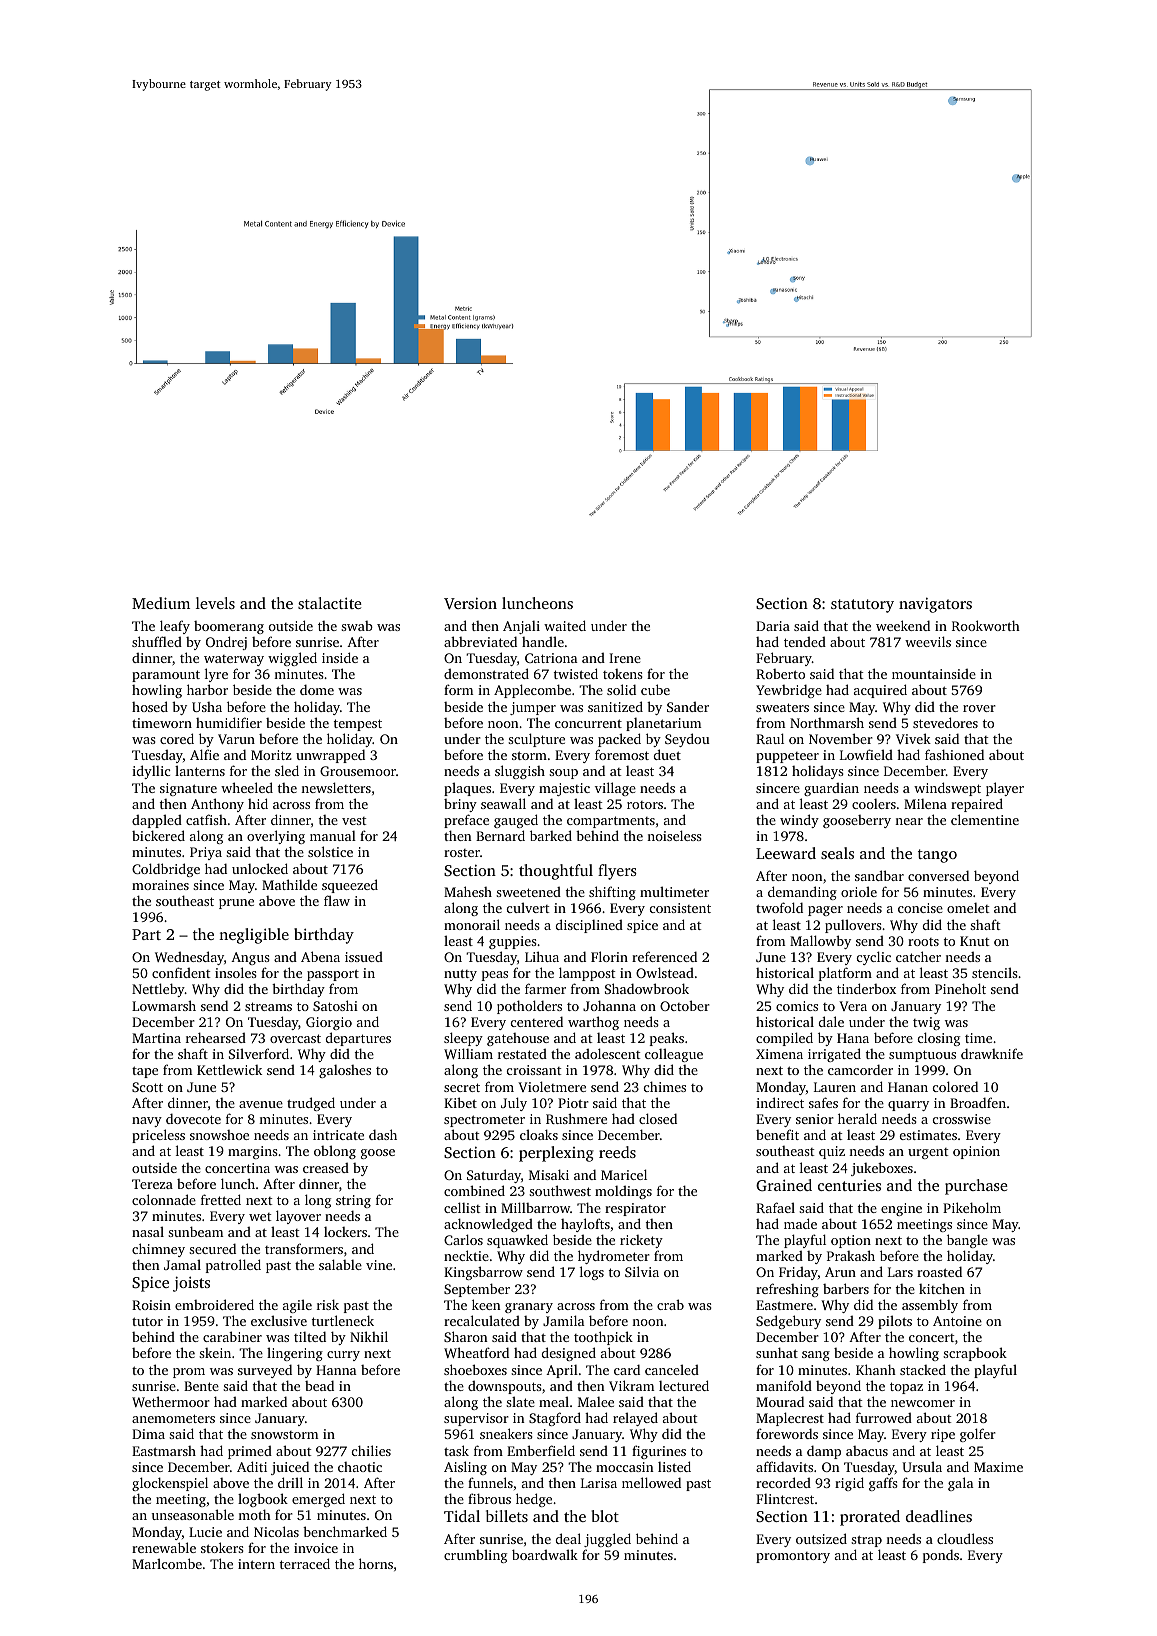 This screenshot has width=1157, height=1636. I want to click on drawknife, so click(992, 1053).
